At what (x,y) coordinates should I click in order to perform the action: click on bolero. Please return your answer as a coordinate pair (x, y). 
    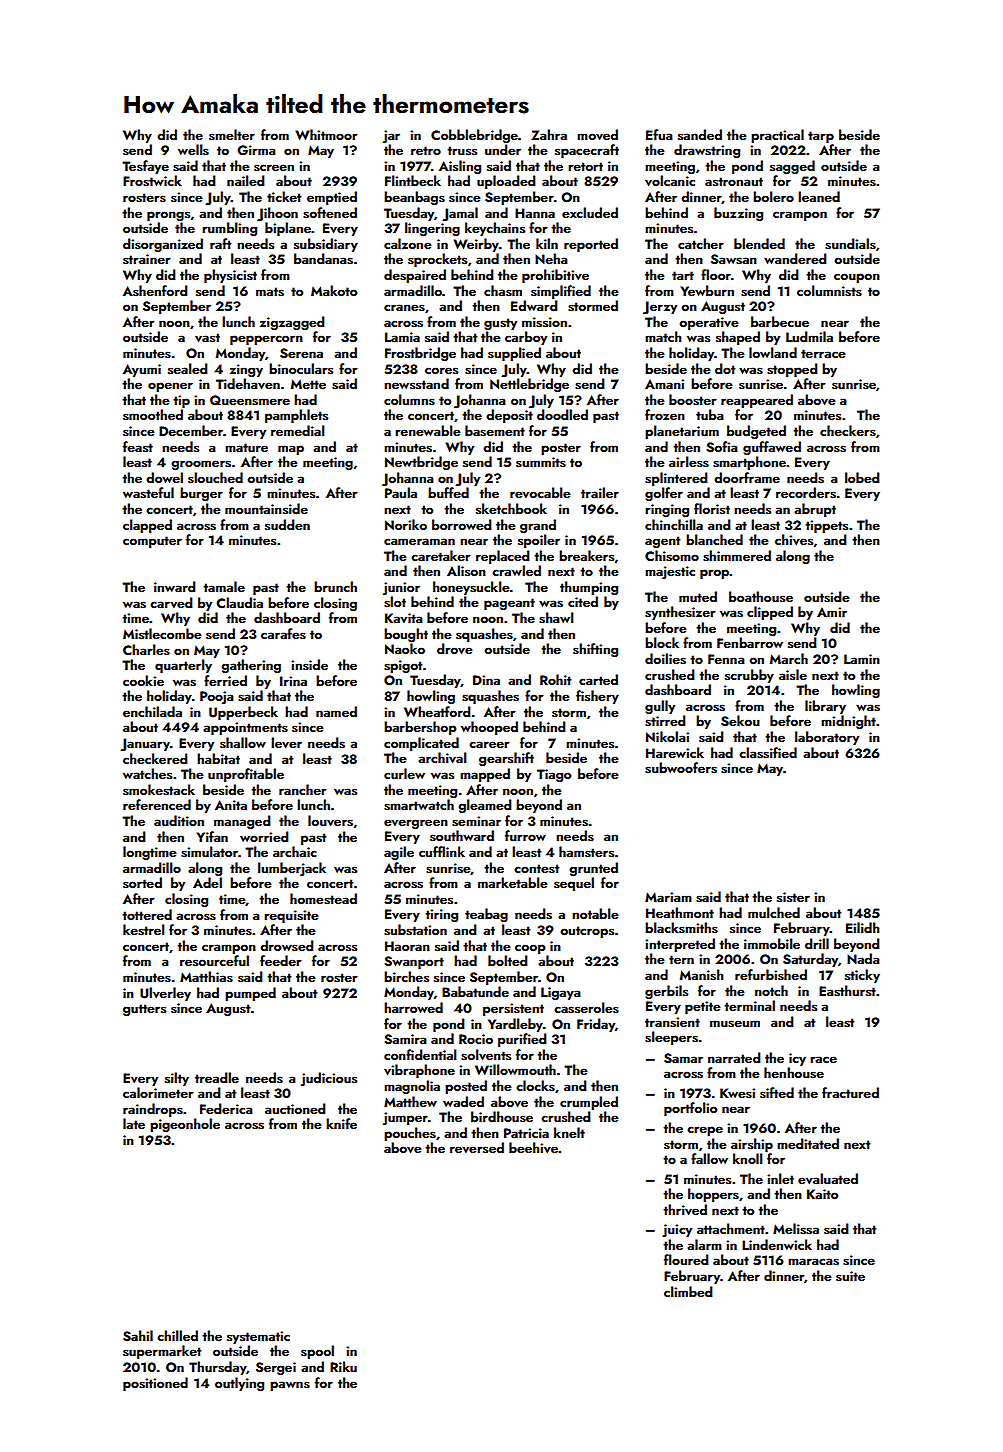
    Looking at the image, I should click on (773, 196).
